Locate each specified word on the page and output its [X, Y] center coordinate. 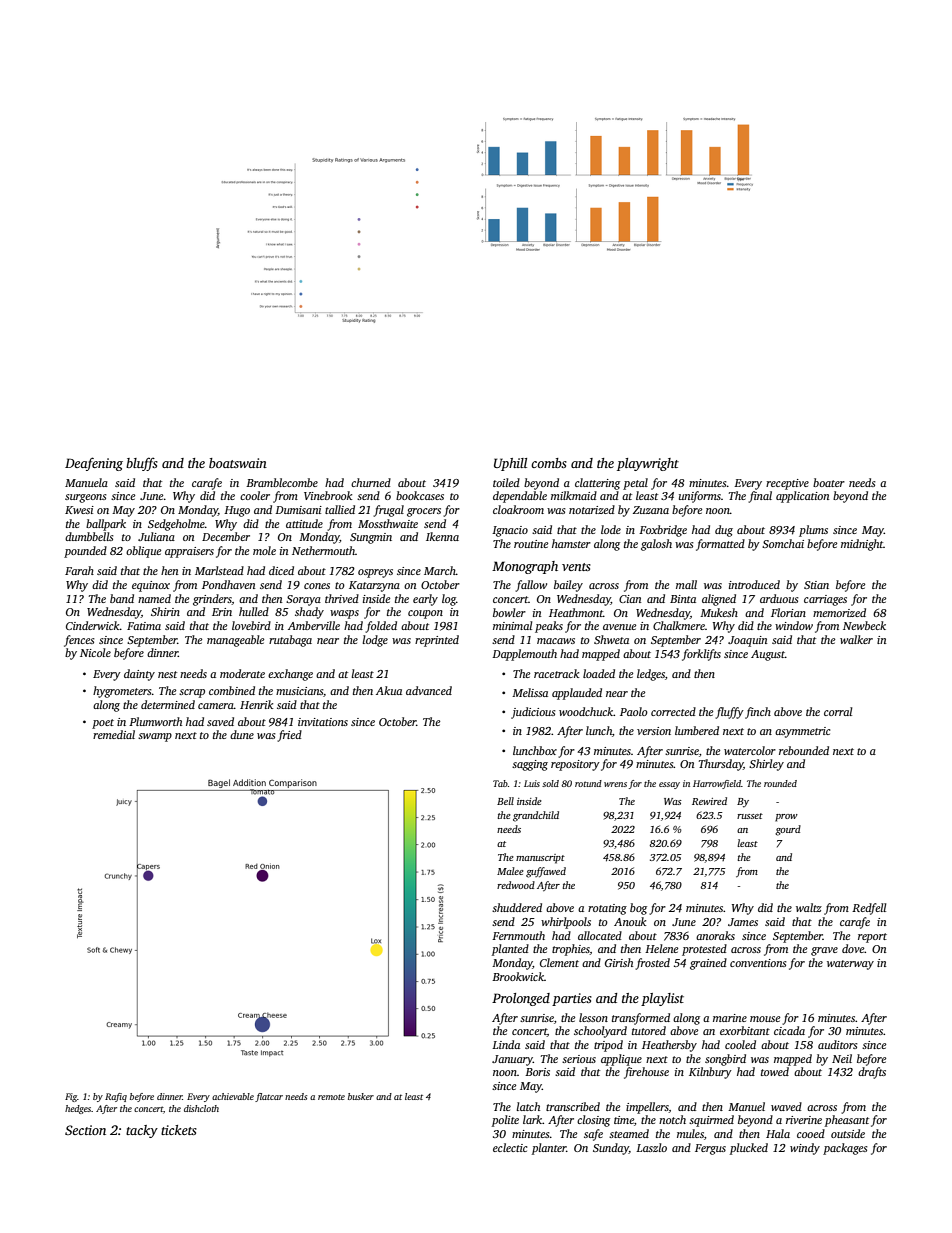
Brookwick [518, 976]
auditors [838, 1044]
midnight [862, 545]
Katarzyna [374, 586]
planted [510, 950]
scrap [192, 693]
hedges [78, 1109]
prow [786, 818]
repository [575, 765]
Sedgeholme [176, 525]
